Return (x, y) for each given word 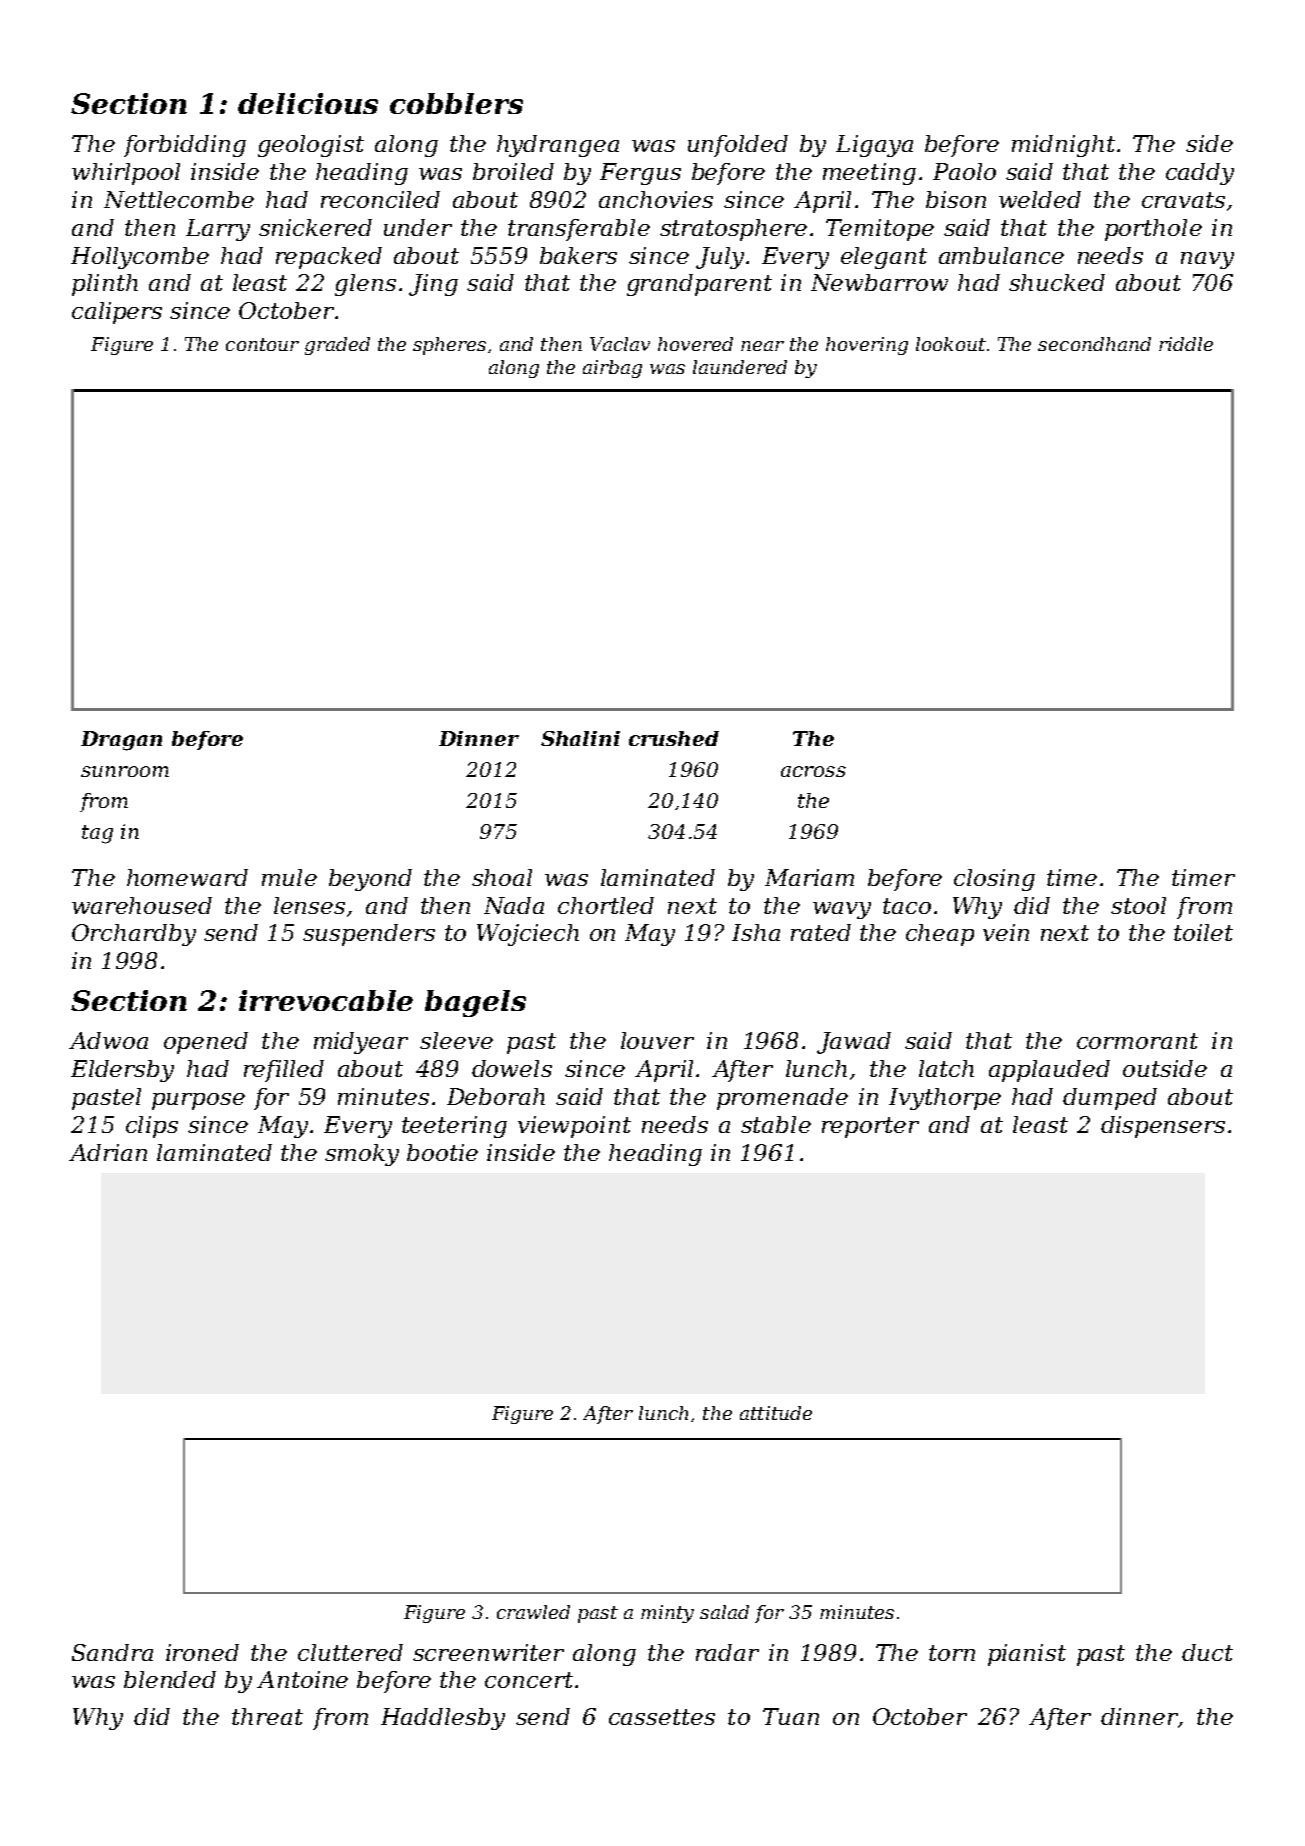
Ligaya (874, 146)
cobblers (456, 103)
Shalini (580, 738)
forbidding (185, 146)
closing (994, 880)
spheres (449, 346)
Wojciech (528, 935)
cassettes (662, 1717)
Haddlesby (443, 1719)
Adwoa (108, 1040)
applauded (1049, 1071)
